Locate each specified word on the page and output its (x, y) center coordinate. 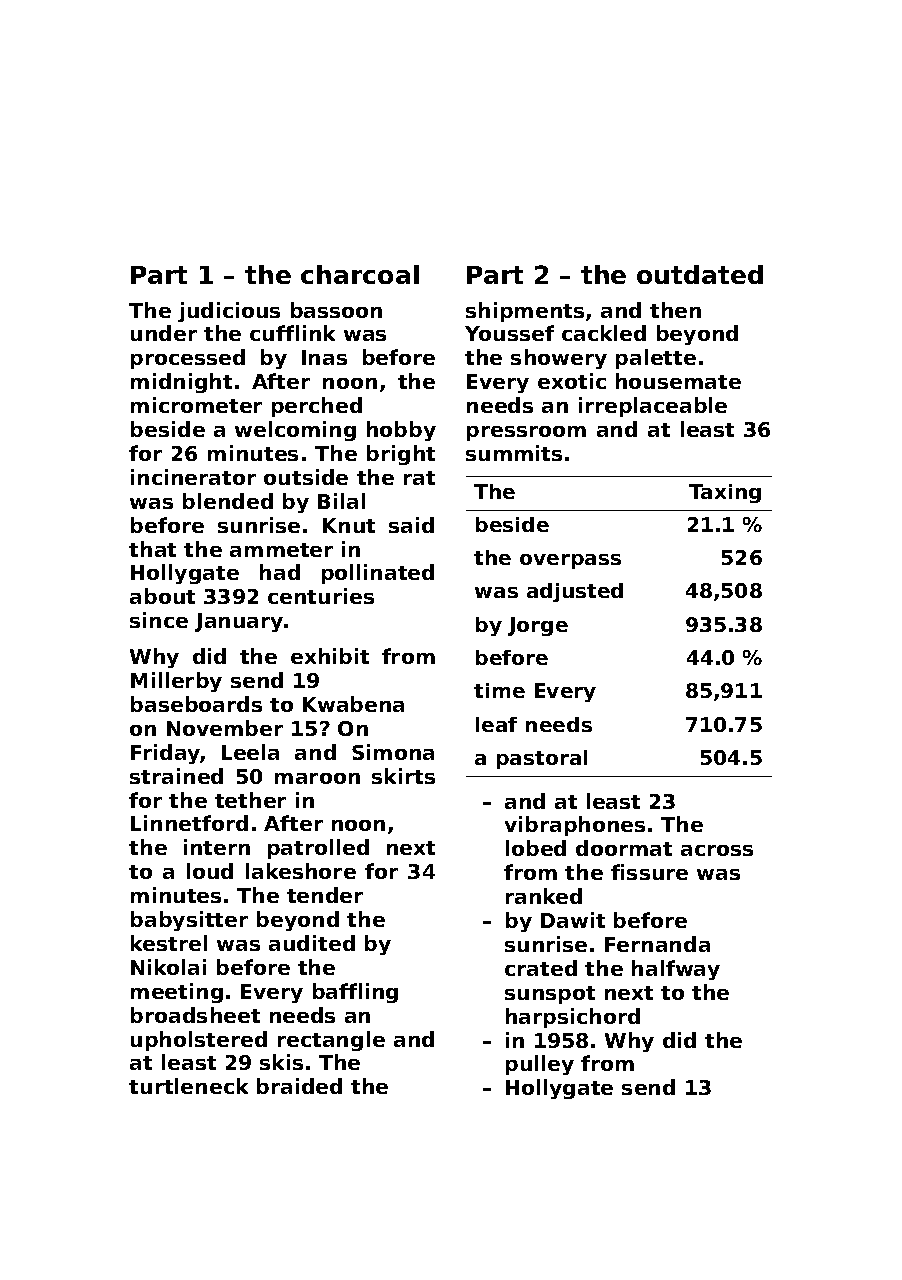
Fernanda (657, 944)
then (675, 310)
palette (656, 359)
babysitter (189, 921)
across (717, 850)
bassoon (336, 310)
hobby (401, 431)
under (164, 333)
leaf (496, 724)
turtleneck (188, 1086)
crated (541, 968)
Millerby (176, 682)
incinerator (193, 477)
